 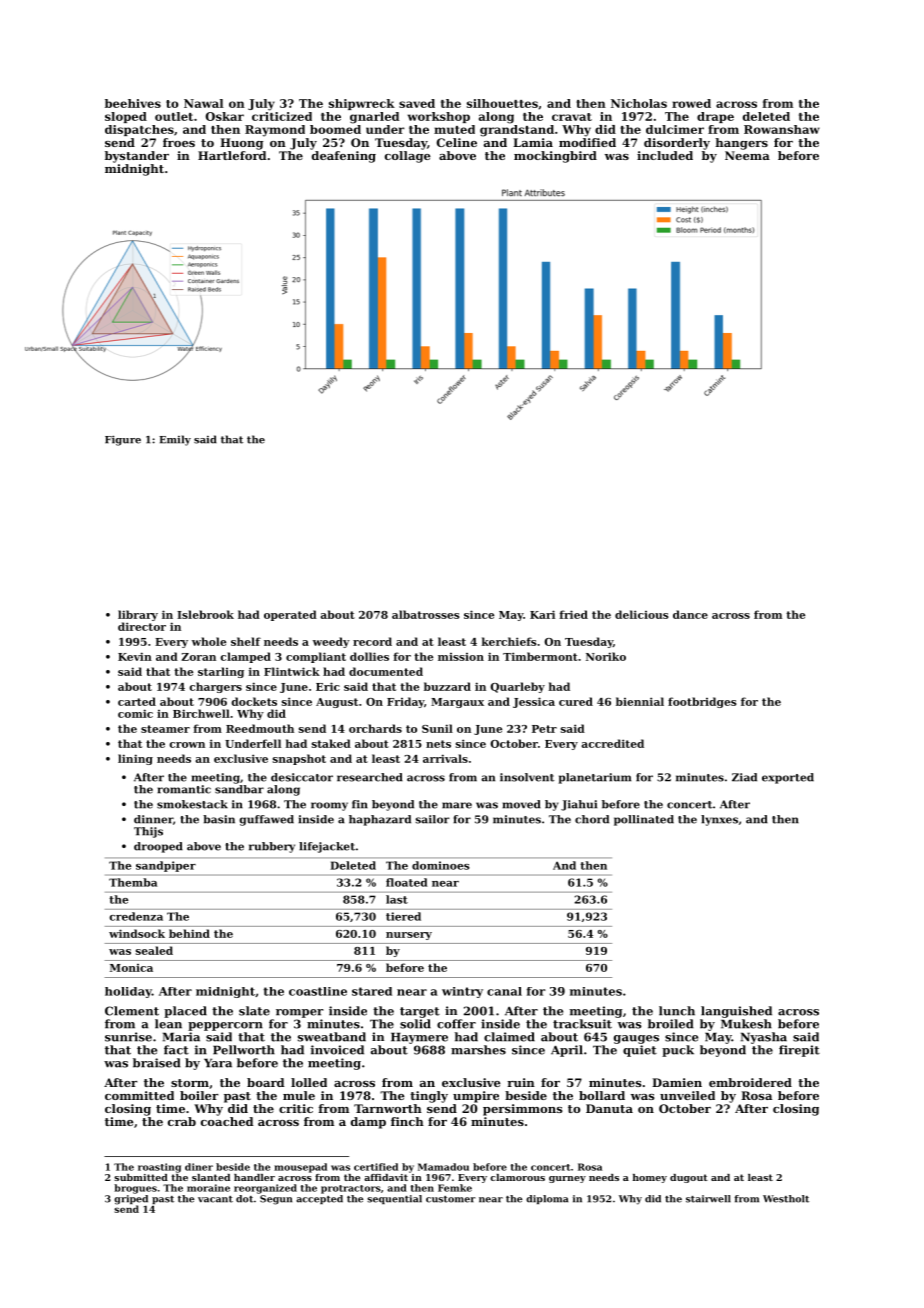 I want to click on romper, so click(x=299, y=1013).
